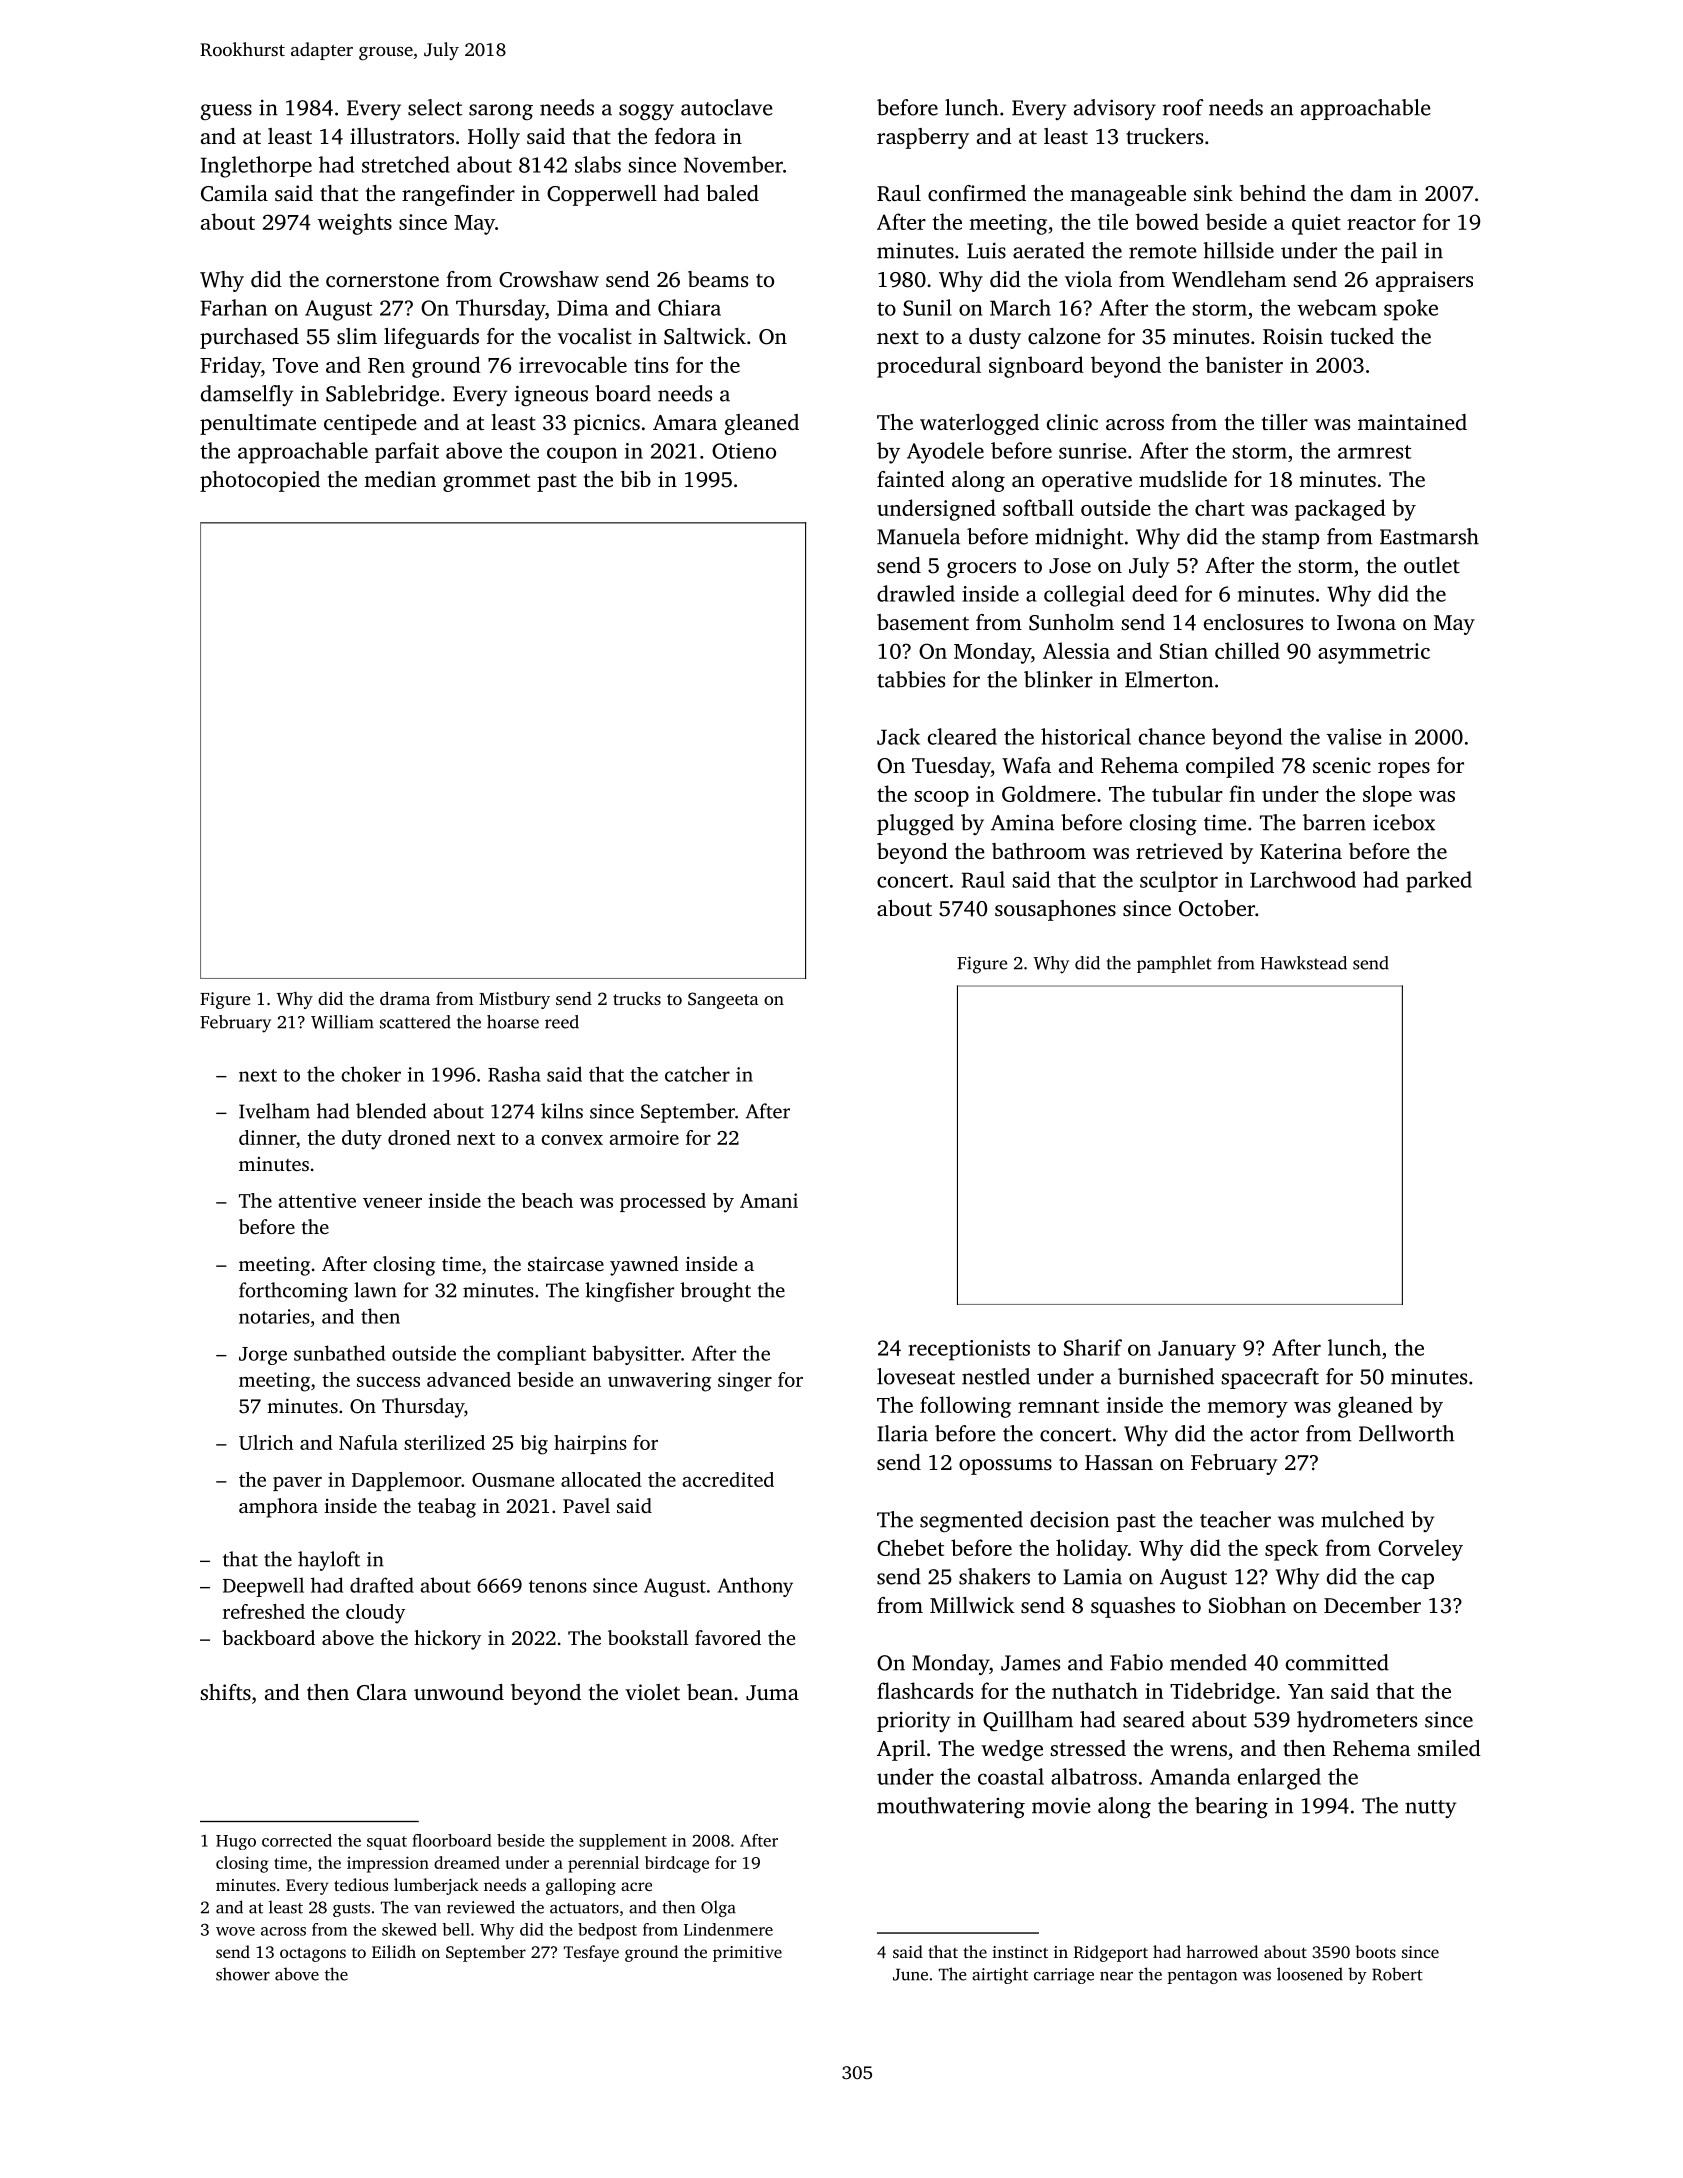 The height and width of the image is (2178, 1683). What do you see at coordinates (382, 1692) in the image?
I see `Clara` at bounding box center [382, 1692].
